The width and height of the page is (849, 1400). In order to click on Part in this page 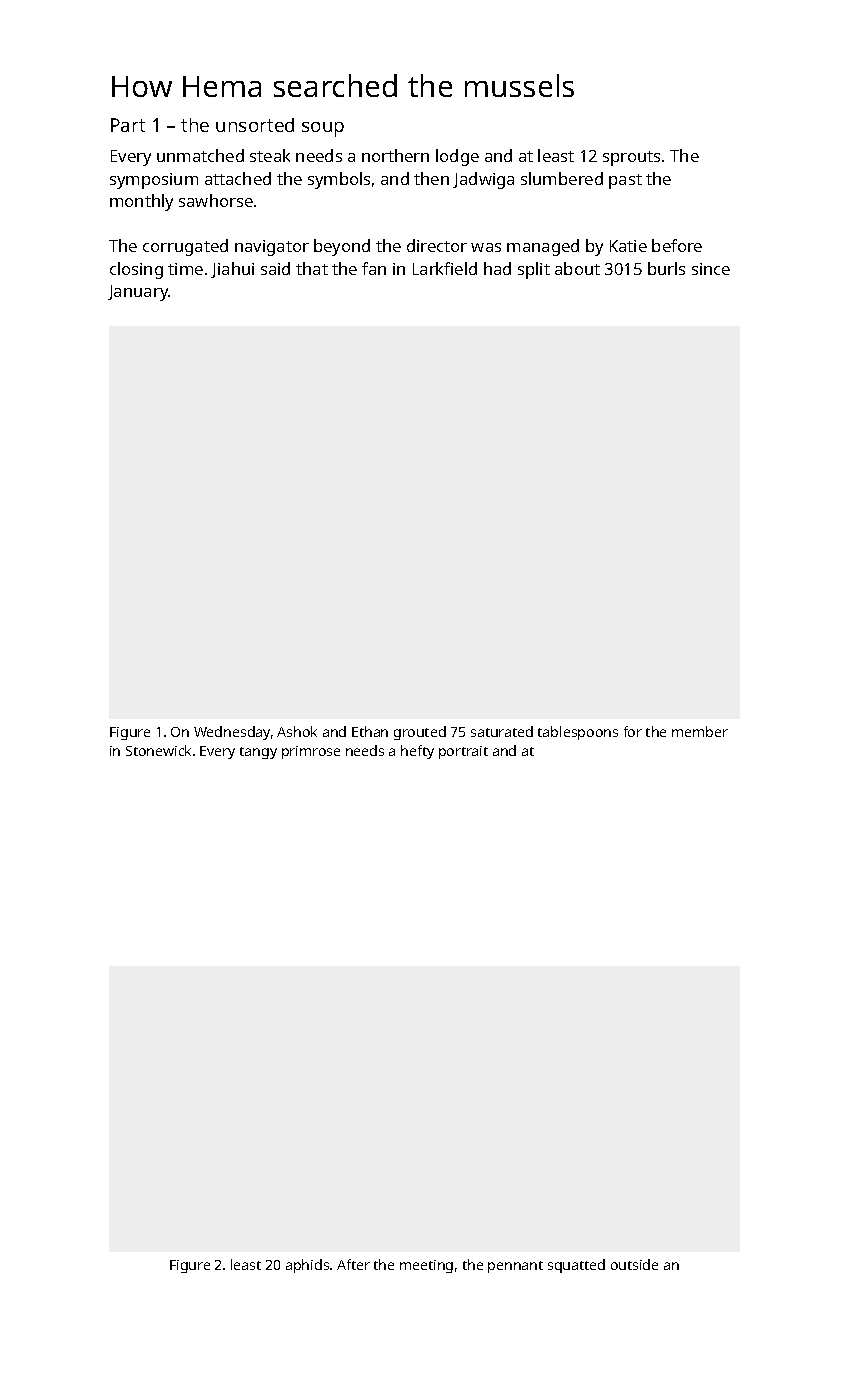, I will do `click(128, 125)`.
